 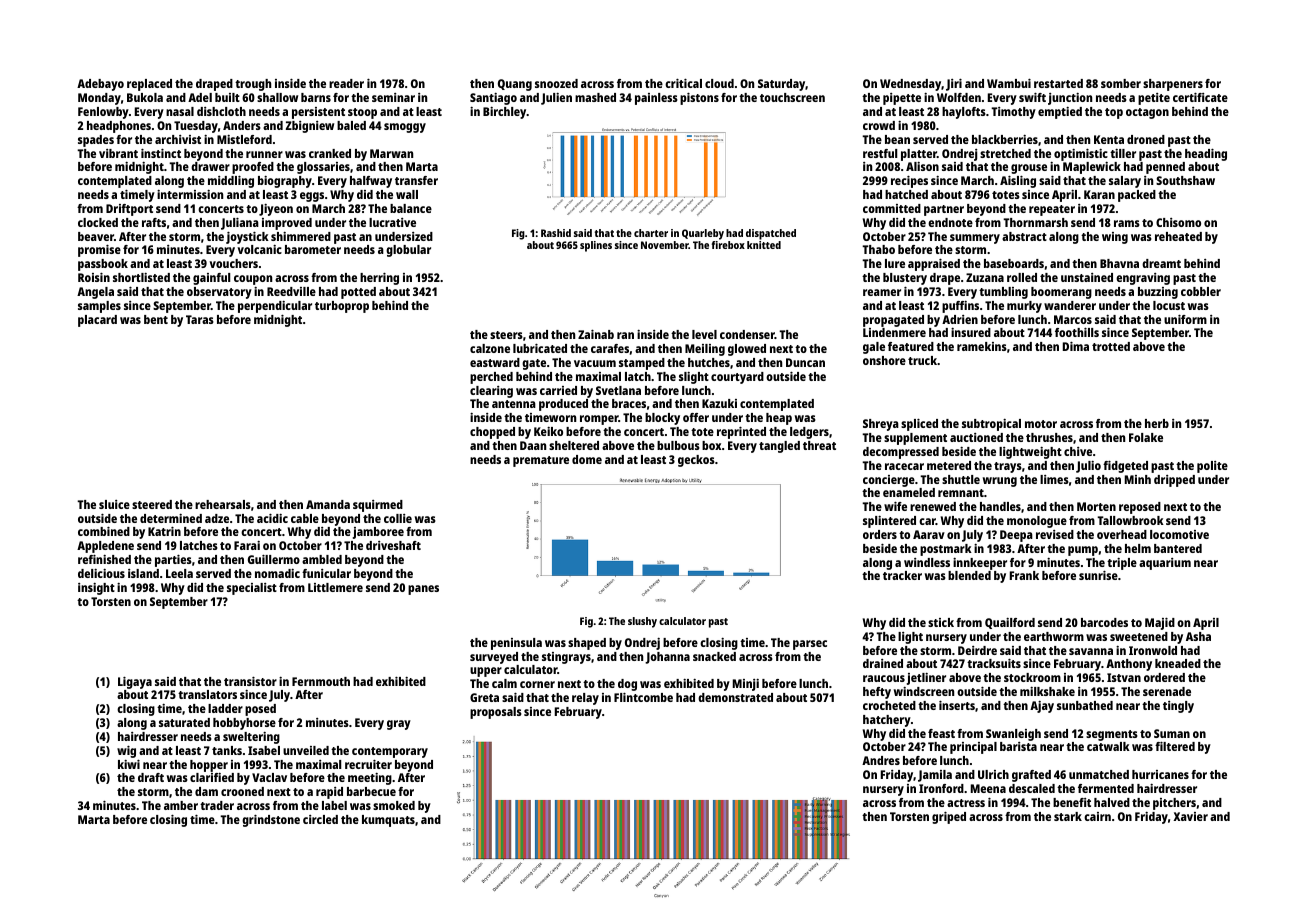 What do you see at coordinates (585, 699) in the screenshot?
I see `relay` at bounding box center [585, 699].
